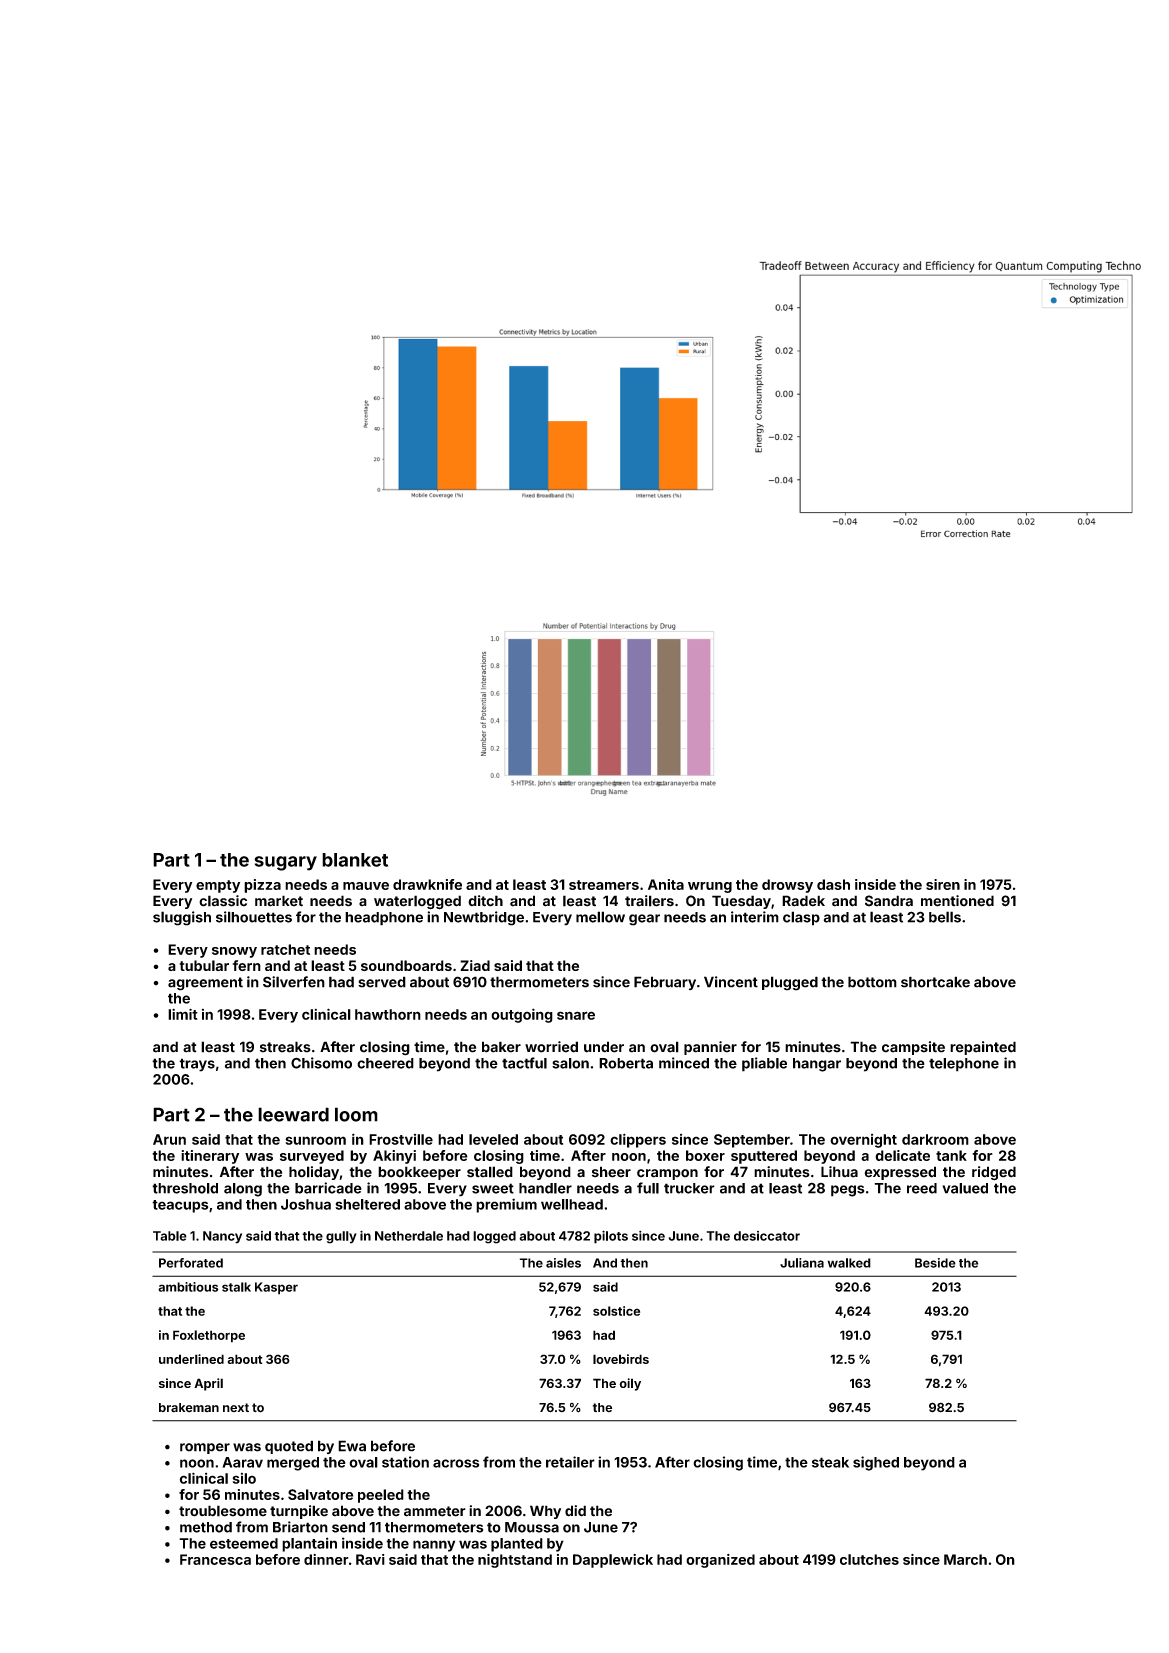 The height and width of the image is (1653, 1169). Describe the element at coordinates (965, 1188) in the image. I see `valued` at that location.
